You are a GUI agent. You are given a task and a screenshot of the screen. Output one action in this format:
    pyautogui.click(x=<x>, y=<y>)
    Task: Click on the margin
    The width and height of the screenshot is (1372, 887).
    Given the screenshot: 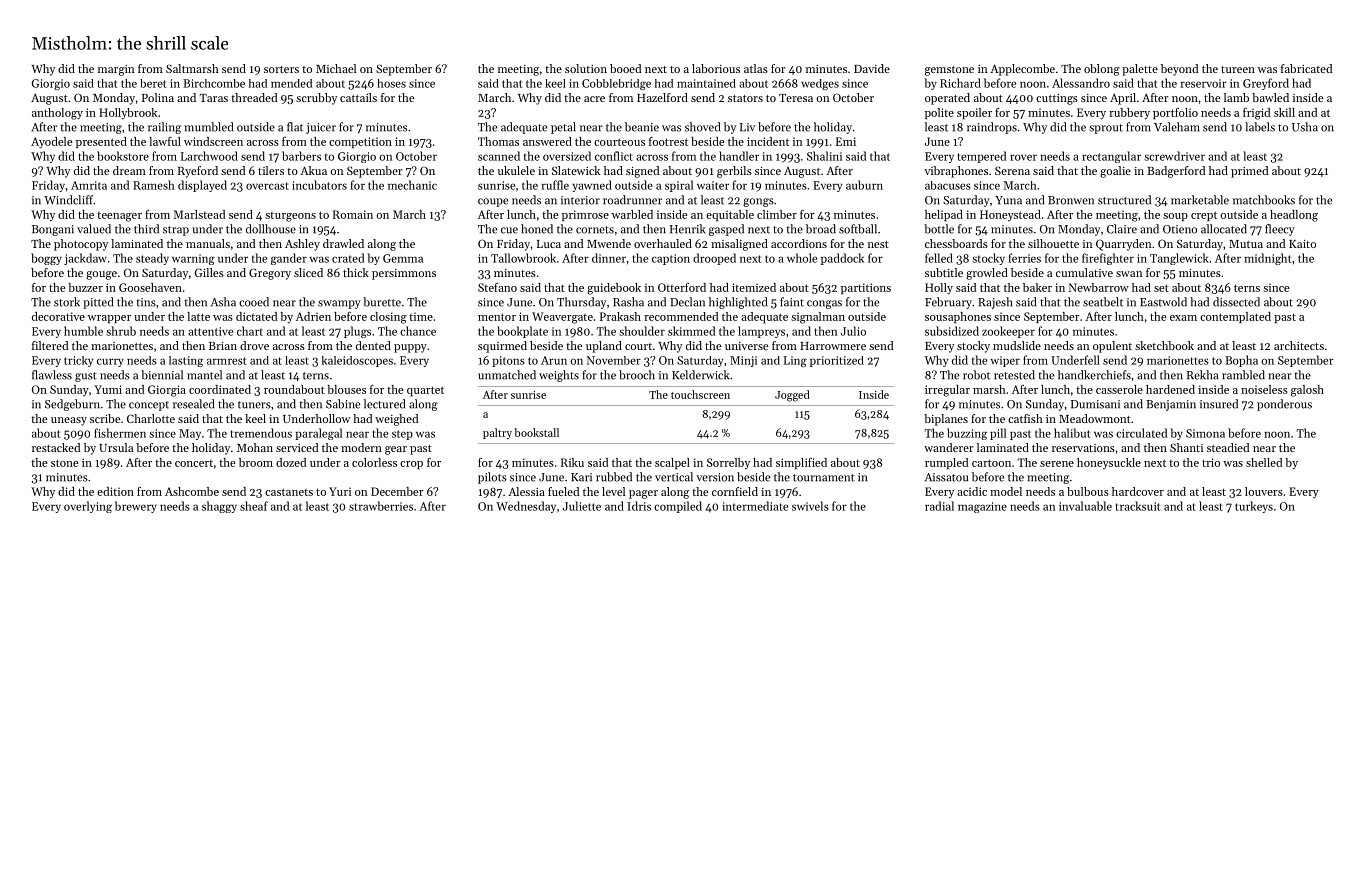 What is the action you would take?
    pyautogui.click(x=116, y=70)
